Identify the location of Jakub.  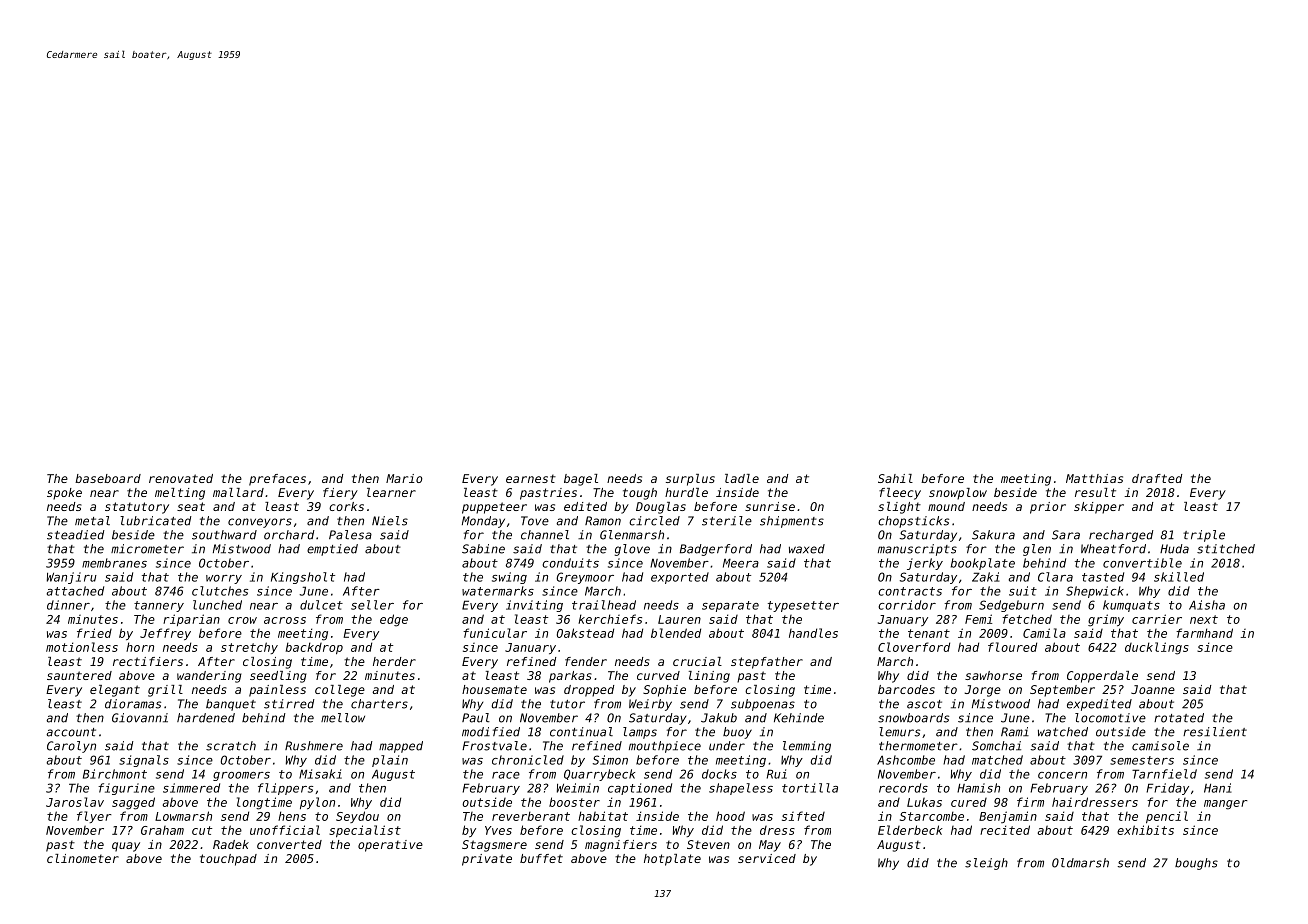
(719, 718).
